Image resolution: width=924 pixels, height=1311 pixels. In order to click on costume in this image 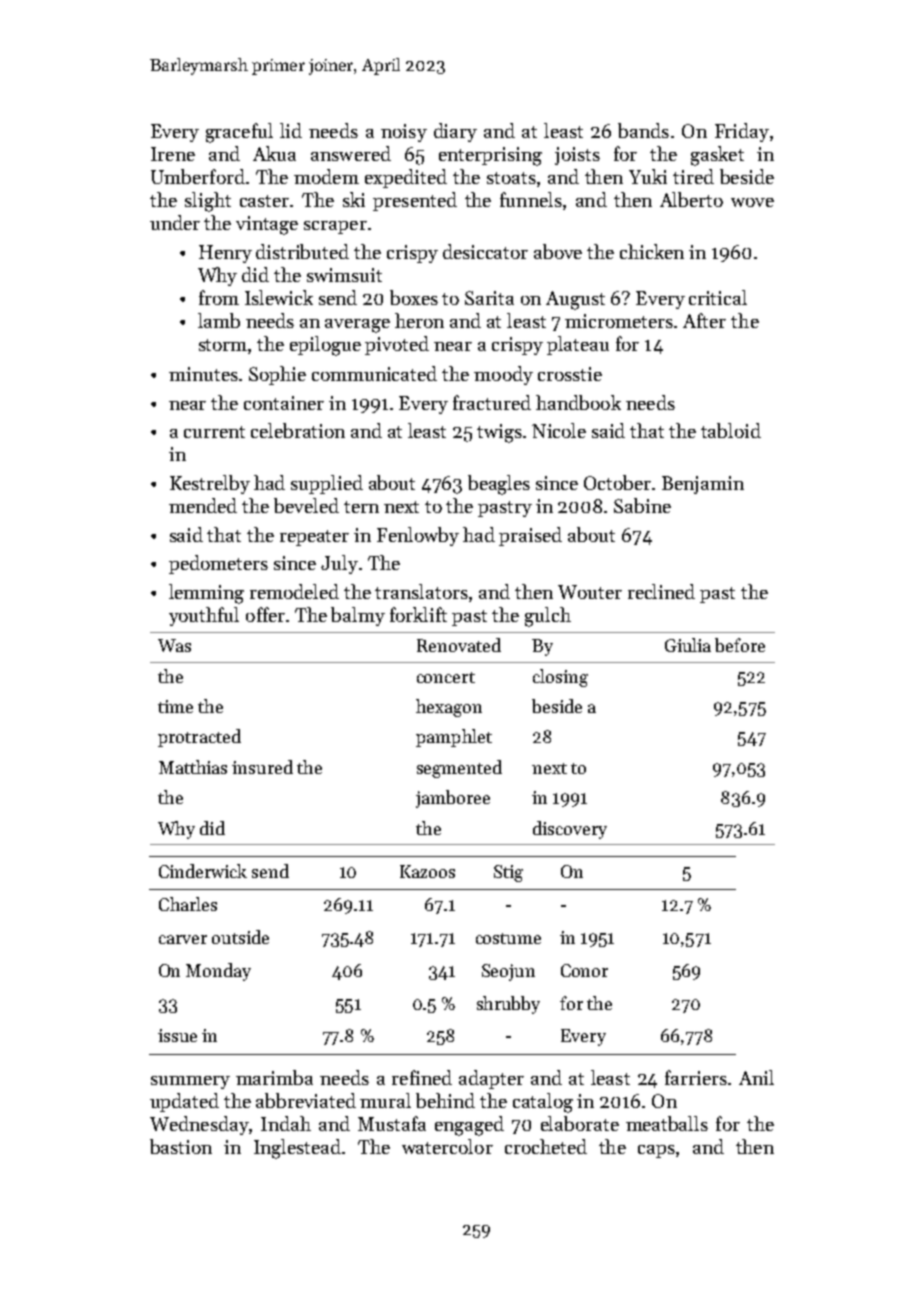, I will do `click(508, 938)`.
